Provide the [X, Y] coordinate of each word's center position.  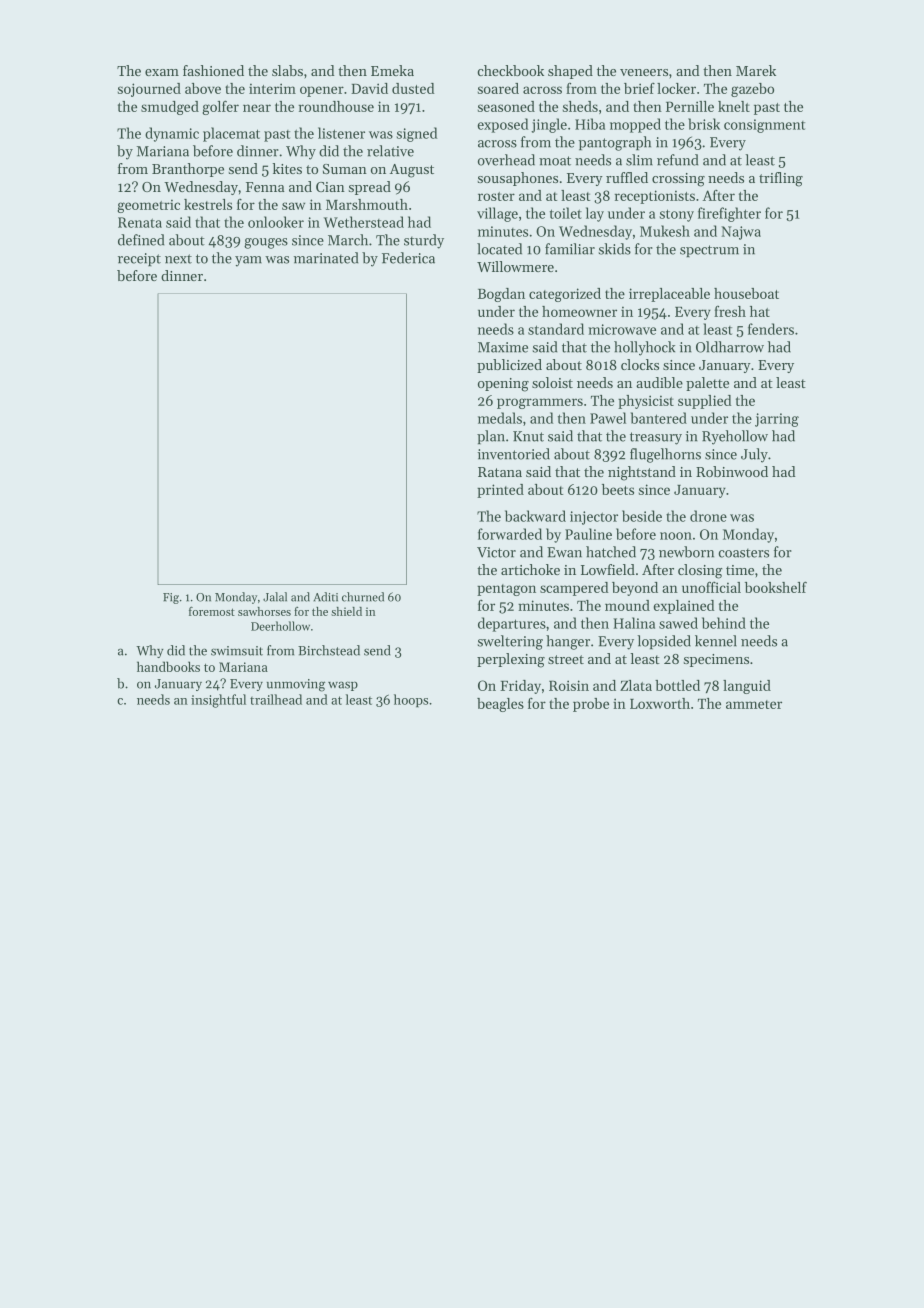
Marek [756, 70]
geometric [148, 206]
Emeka [392, 70]
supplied [705, 402]
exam [162, 72]
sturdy [424, 241]
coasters [743, 553]
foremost [212, 611]
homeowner [579, 311]
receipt [139, 259]
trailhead [276, 699]
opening [503, 385]
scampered [574, 589]
